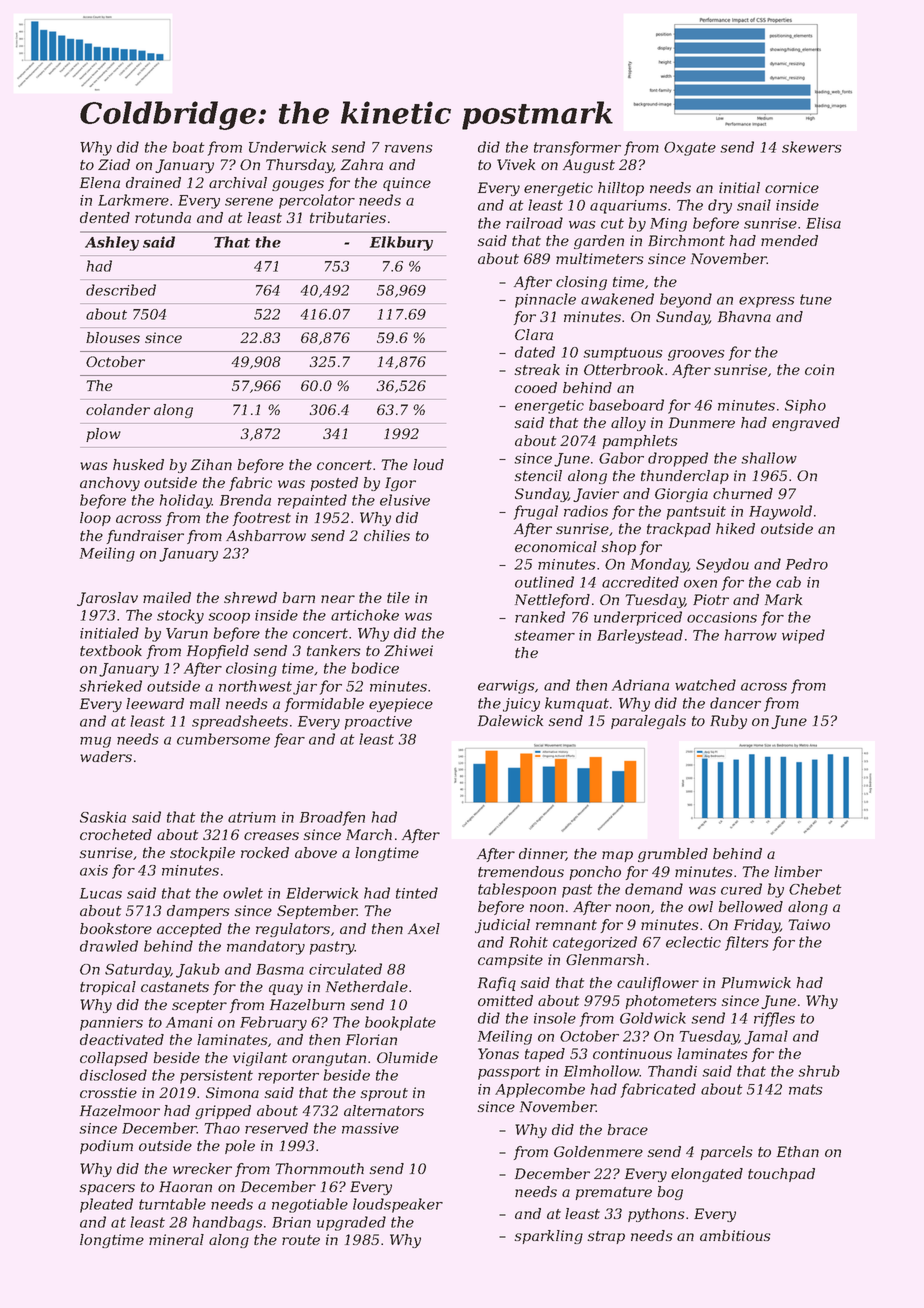 Image resolution: width=924 pixels, height=1308 pixels. Describe the element at coordinates (118, 409) in the screenshot. I see `colander` at that location.
